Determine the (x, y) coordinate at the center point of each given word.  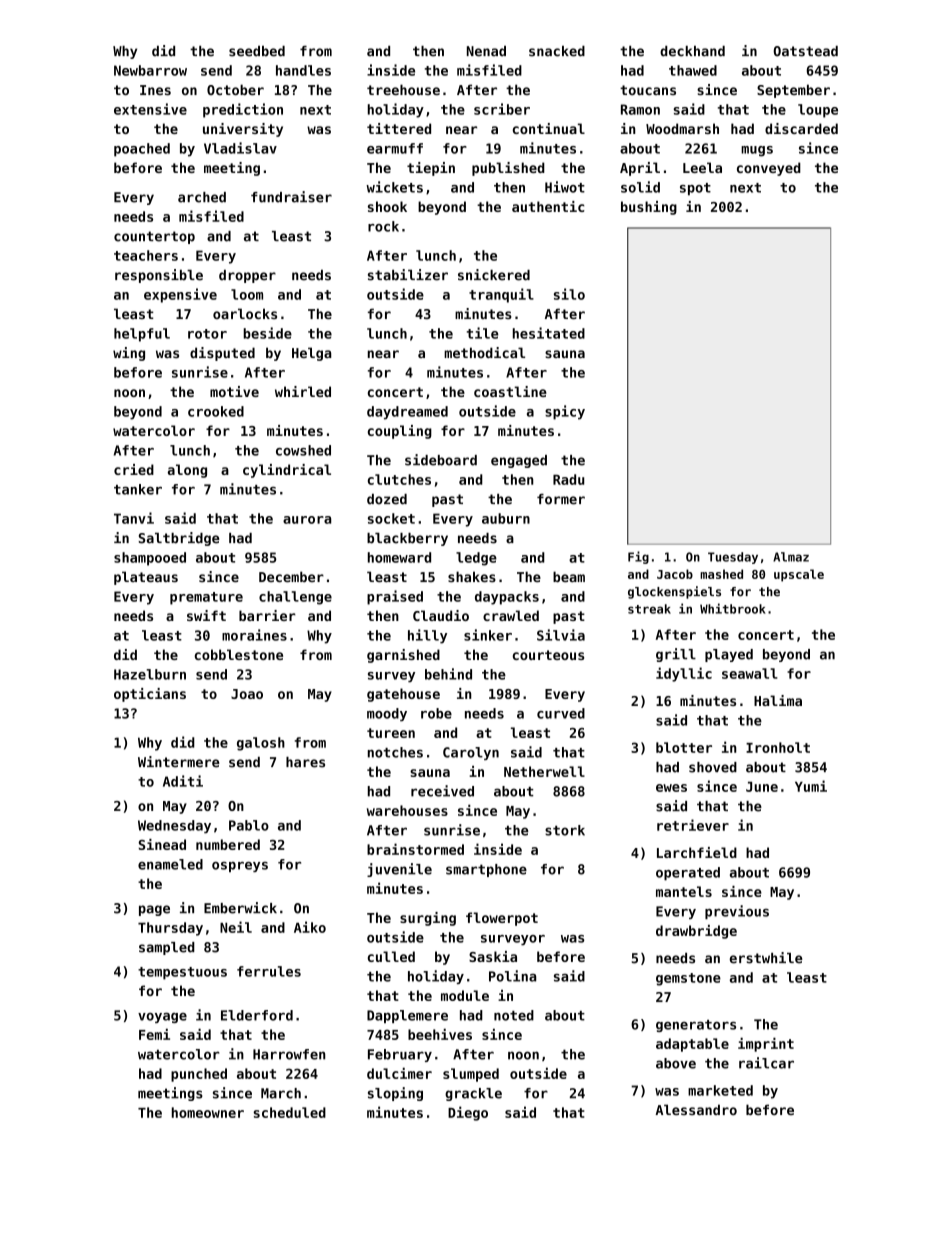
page (154, 910)
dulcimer (399, 1073)
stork (565, 830)
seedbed (257, 51)
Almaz (791, 557)
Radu (568, 479)
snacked (557, 51)
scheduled (289, 1112)
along (187, 471)
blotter (684, 747)
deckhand (692, 51)
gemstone (688, 979)
